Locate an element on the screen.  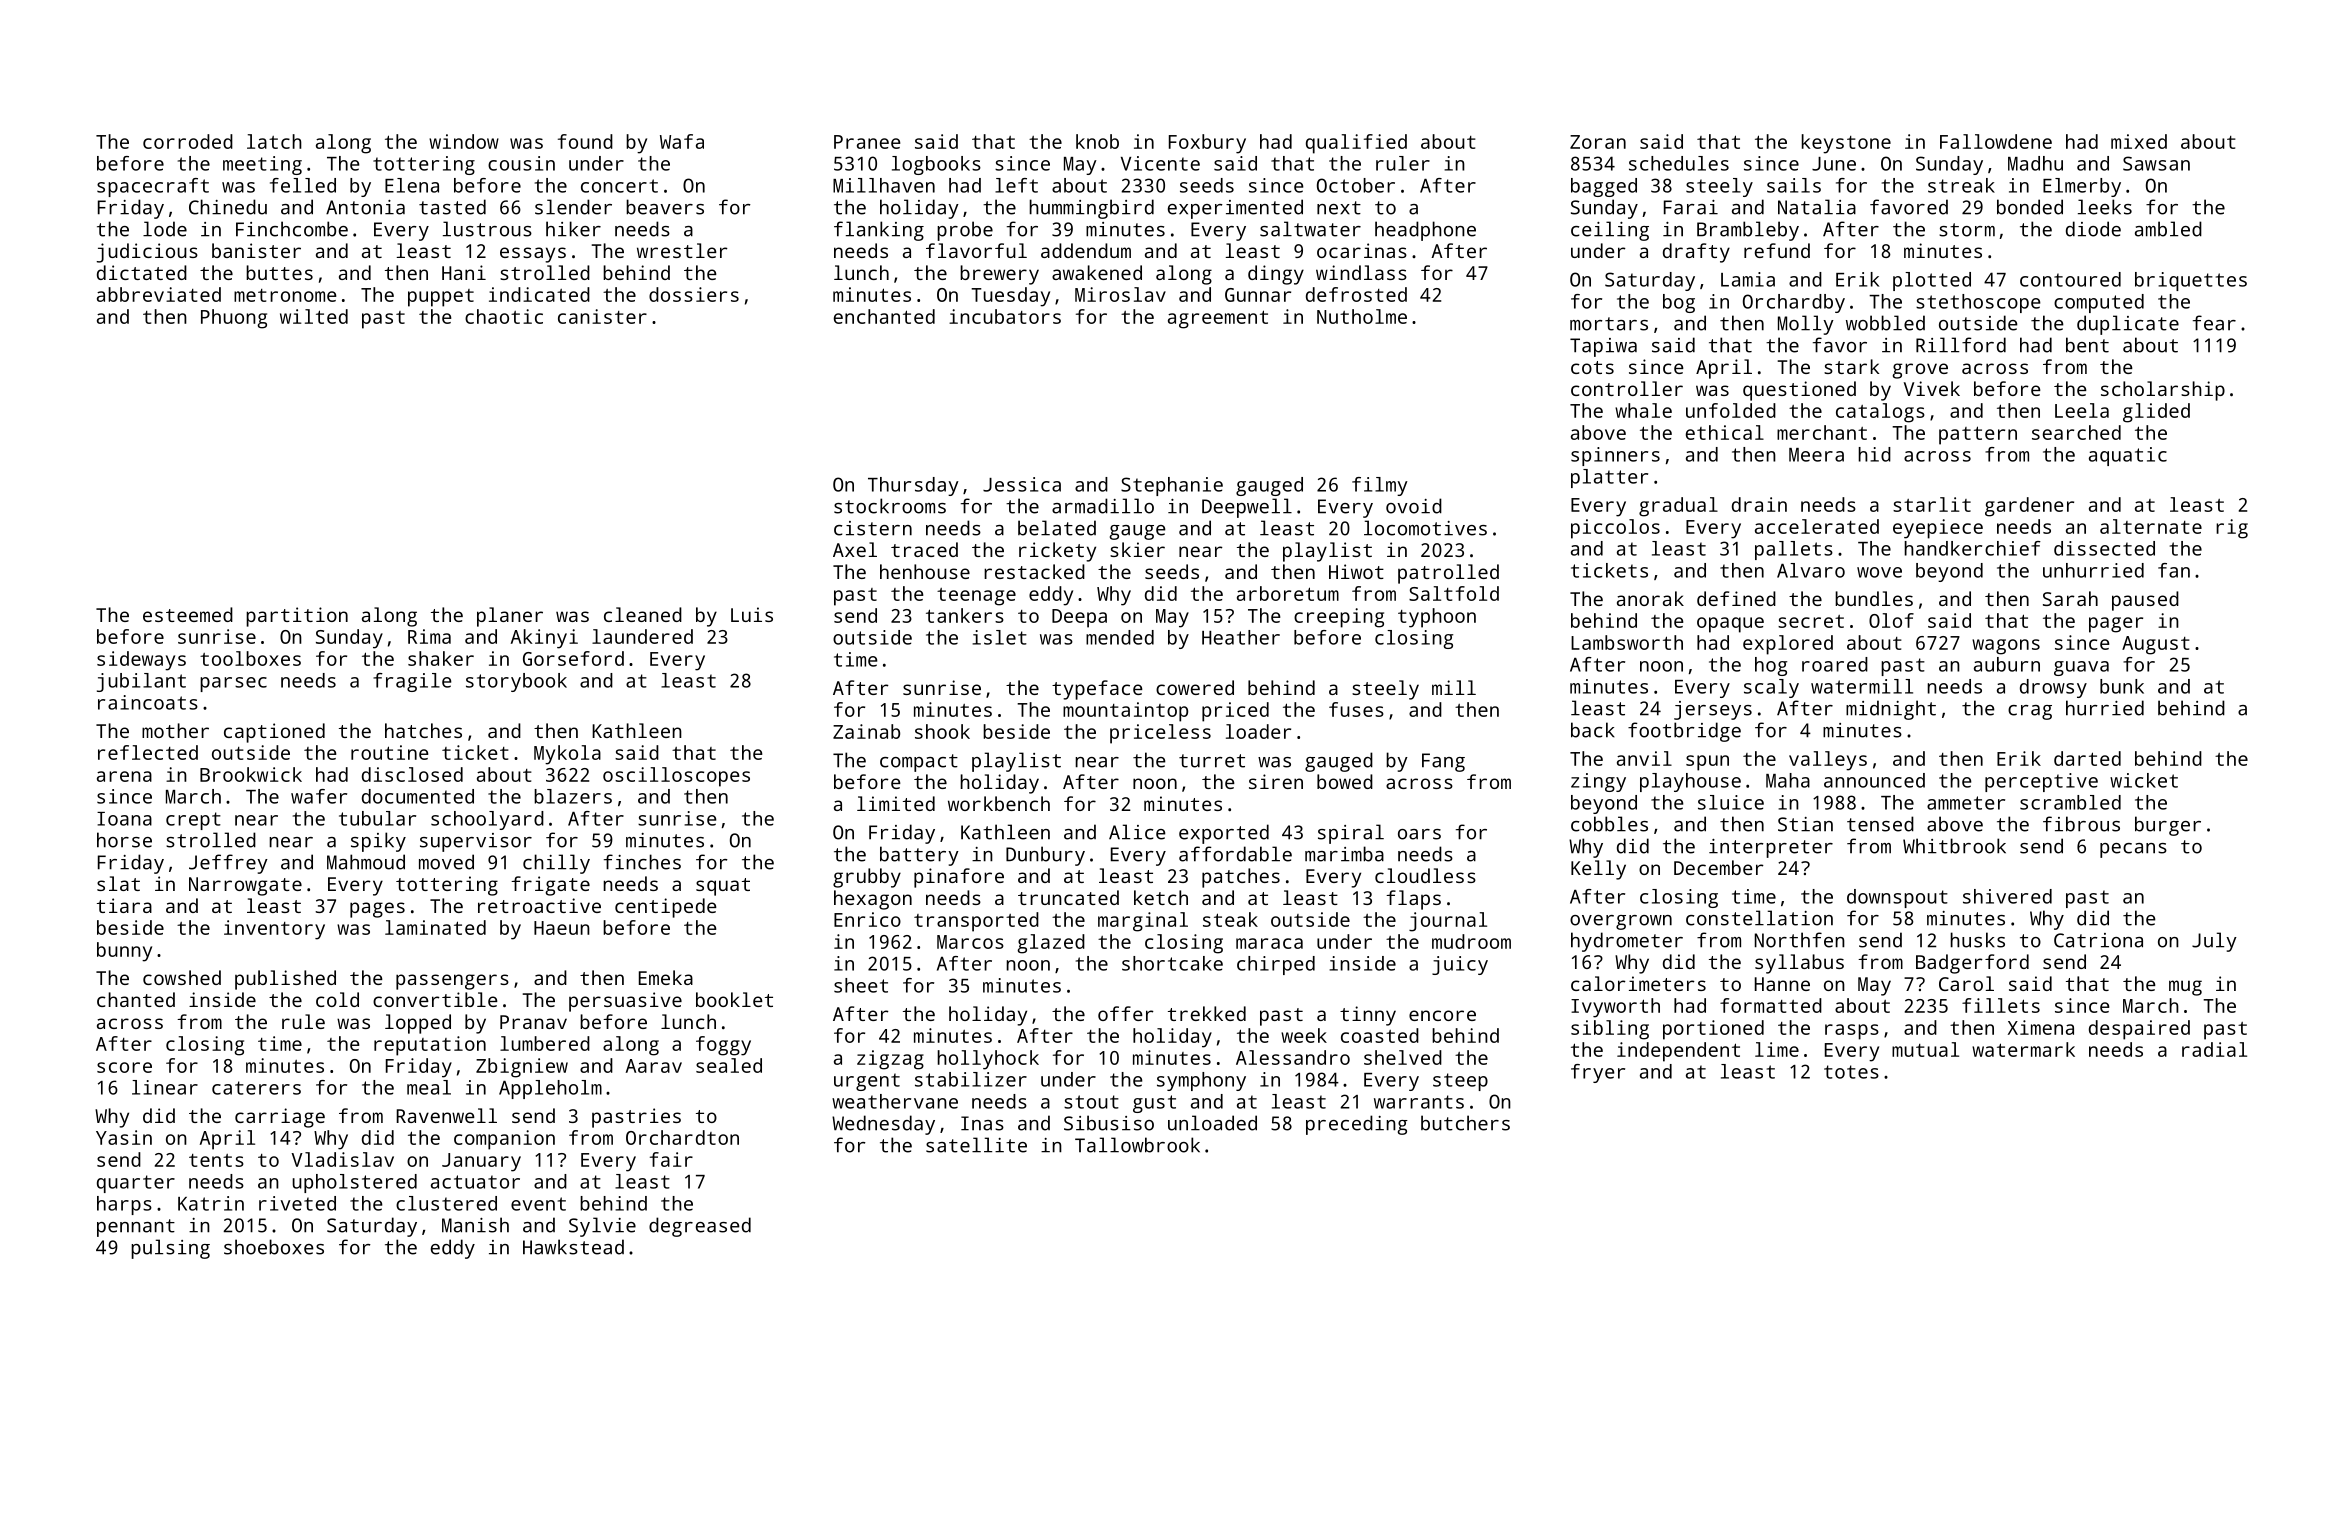
partition is located at coordinates (297, 617).
